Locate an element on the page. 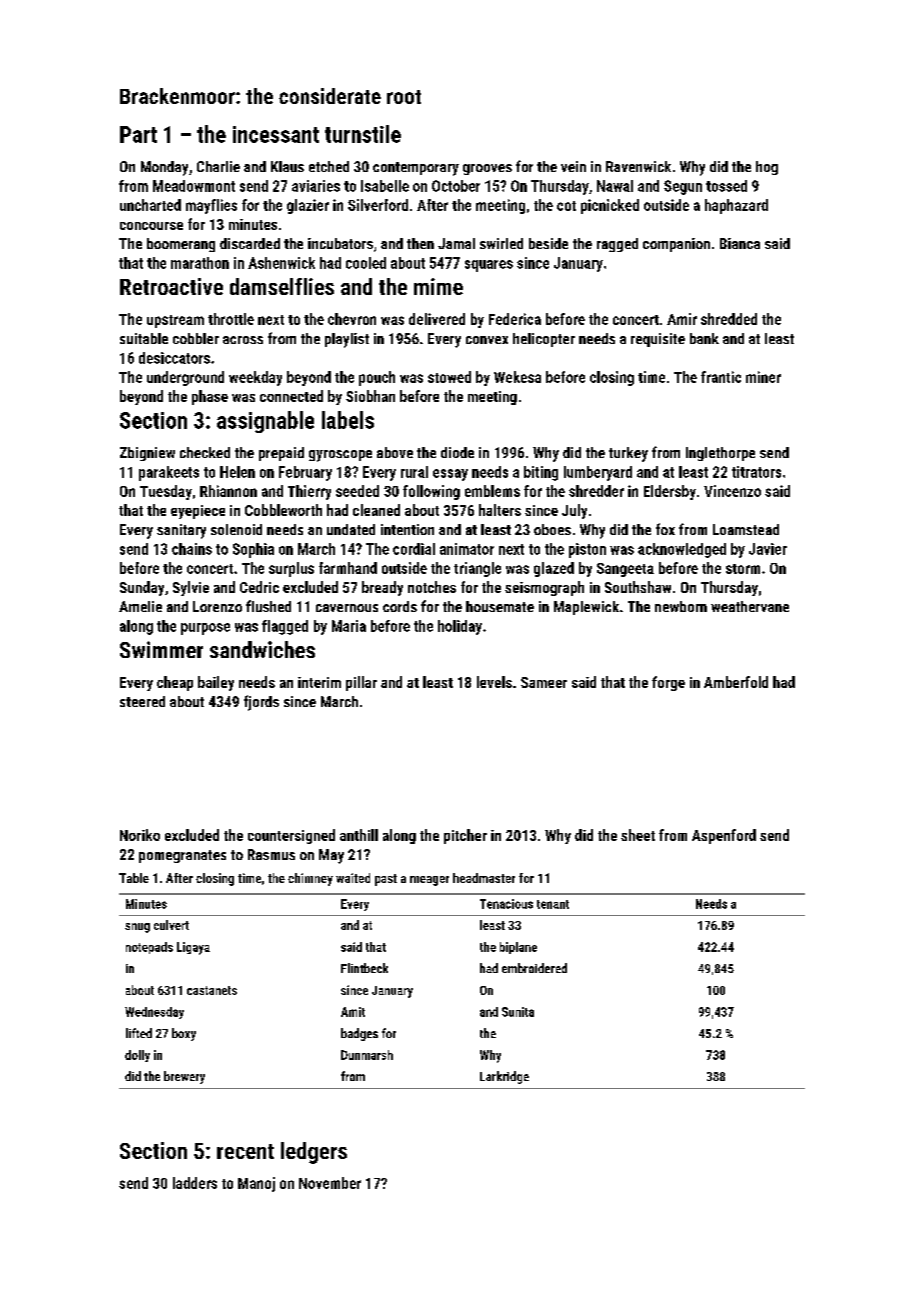 Image resolution: width=924 pixels, height=1308 pixels. Sangeeta is located at coordinates (625, 570).
